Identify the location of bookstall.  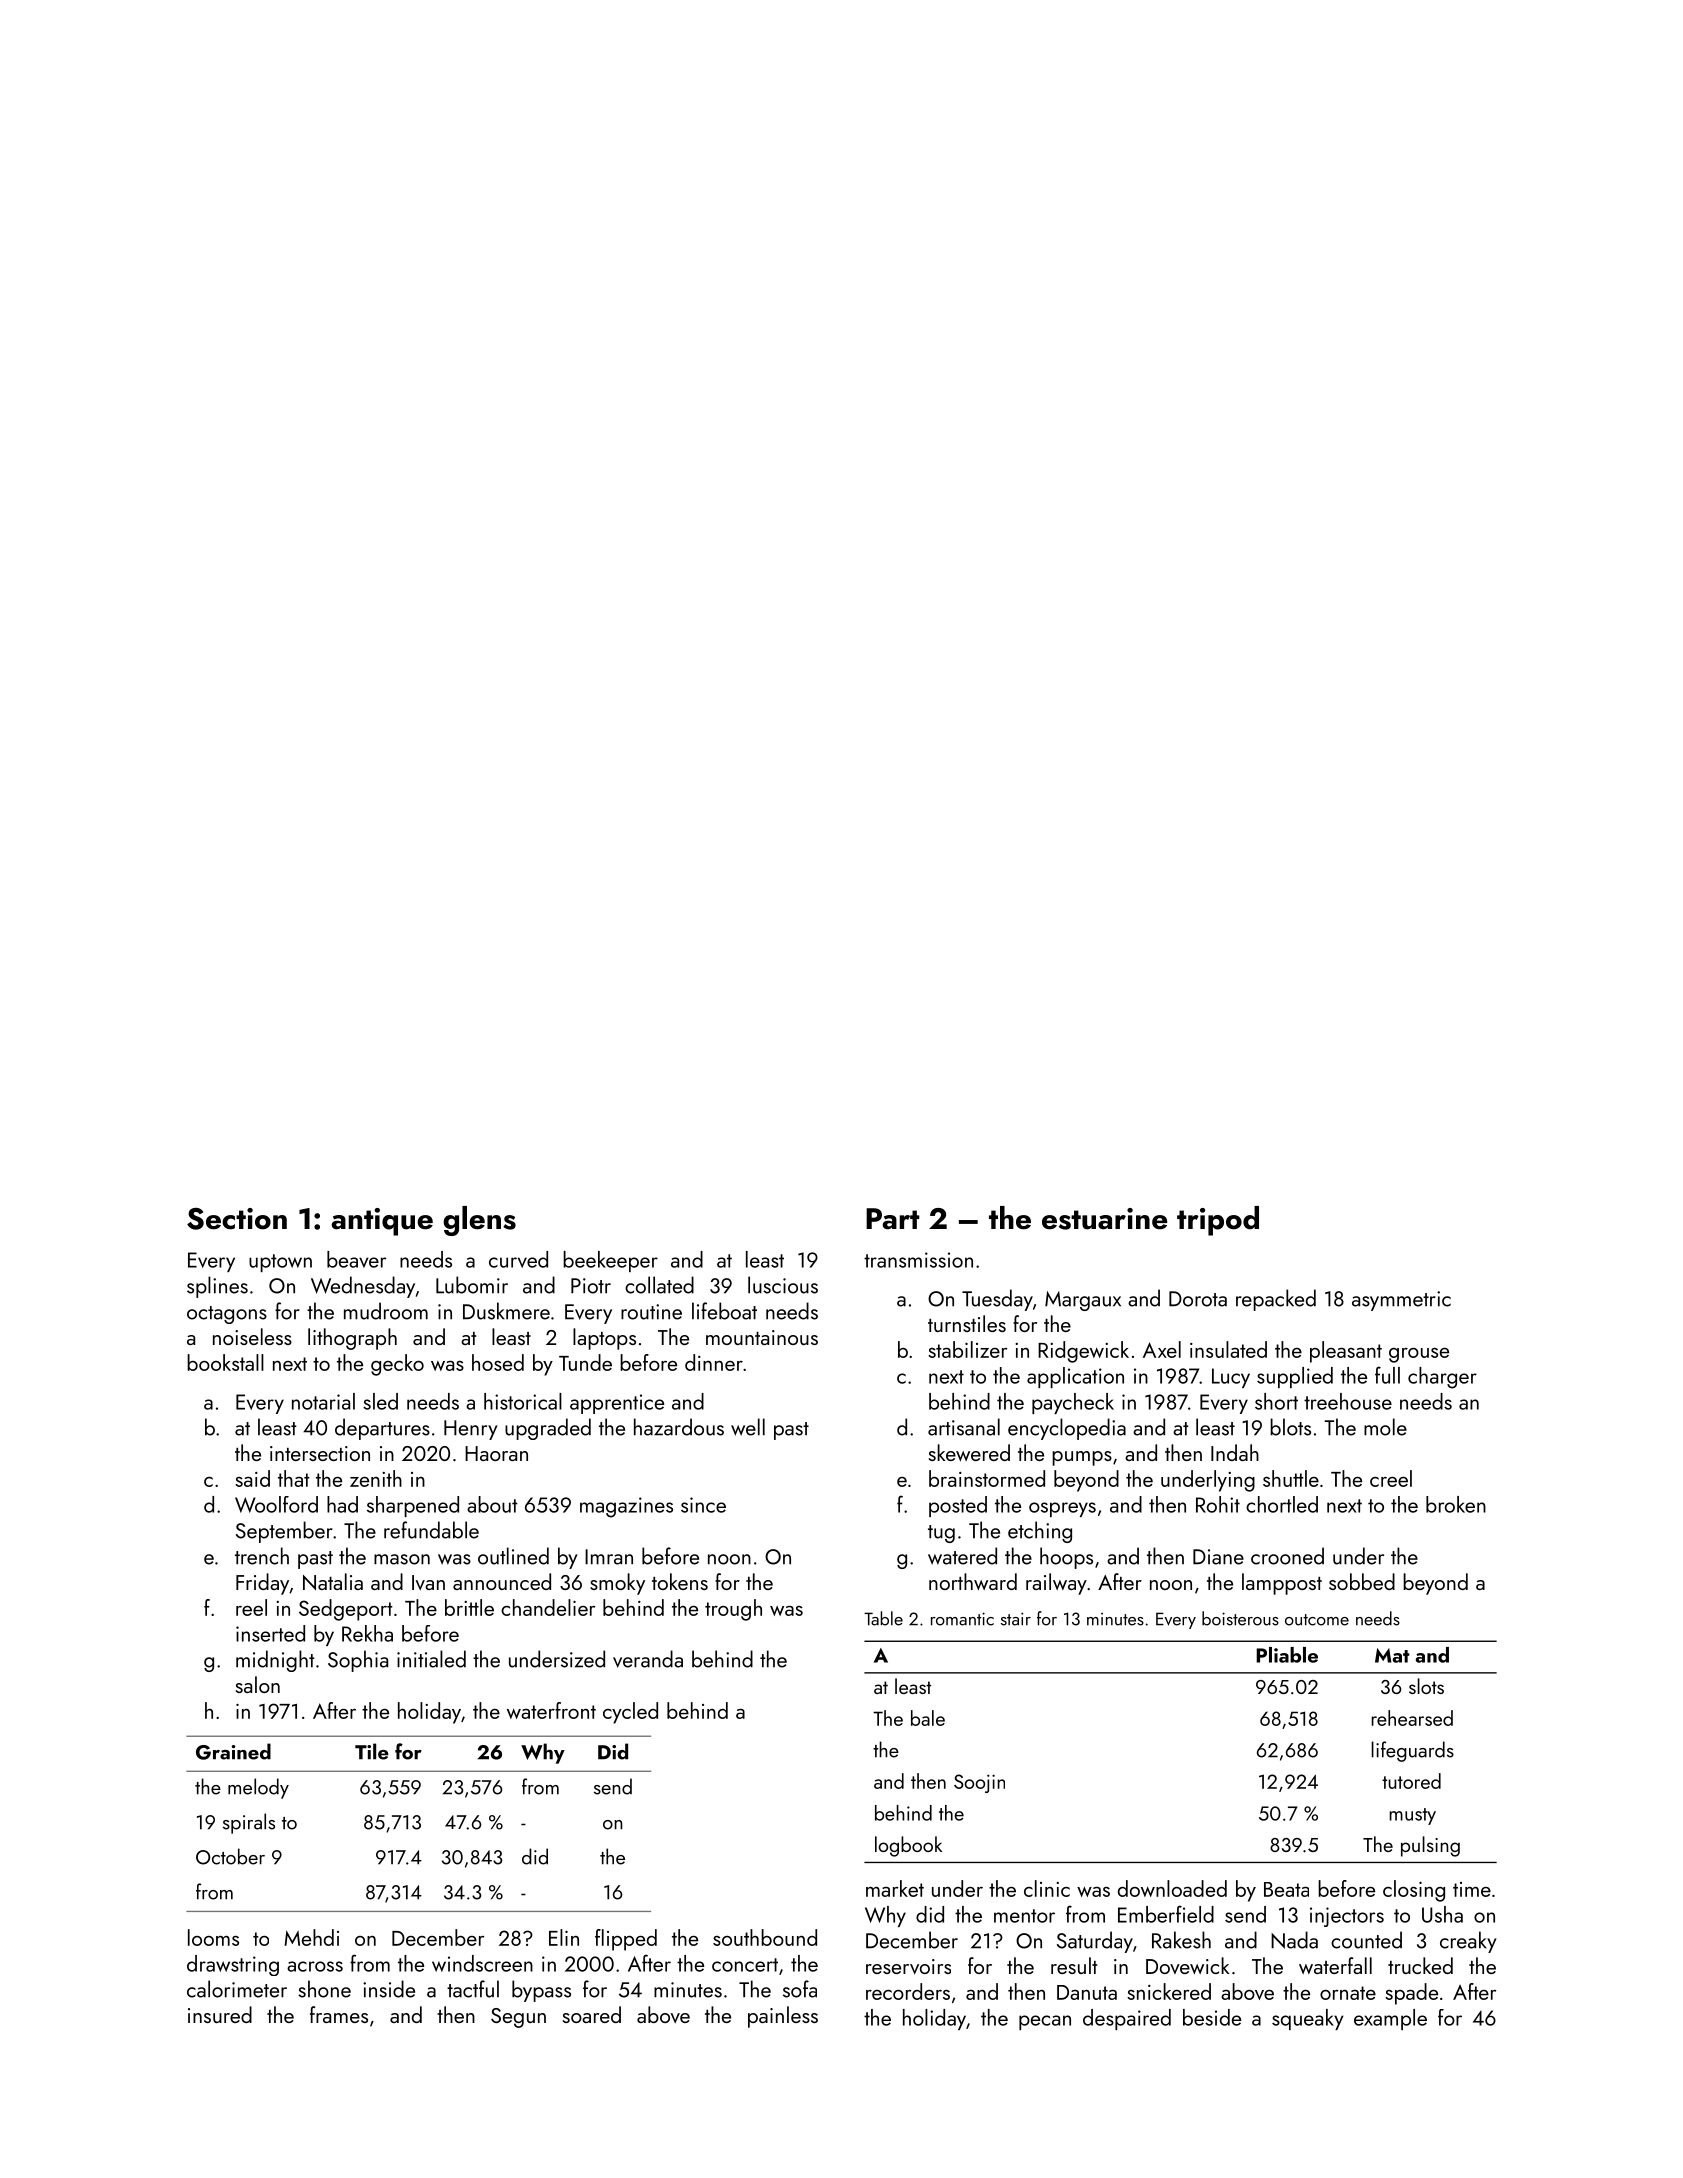
(225, 1362).
